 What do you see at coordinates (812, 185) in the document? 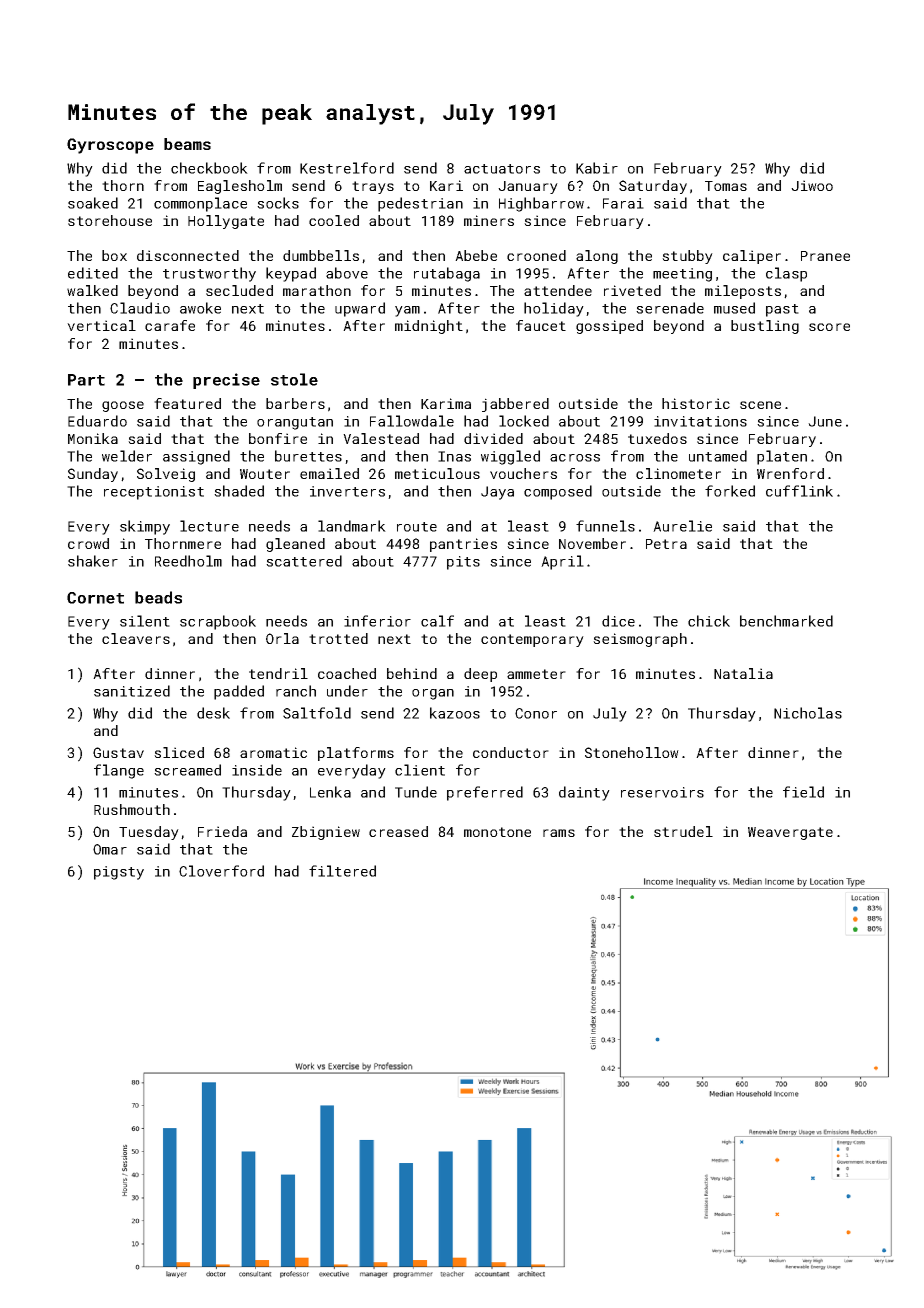
I see `Jiwoo` at bounding box center [812, 185].
